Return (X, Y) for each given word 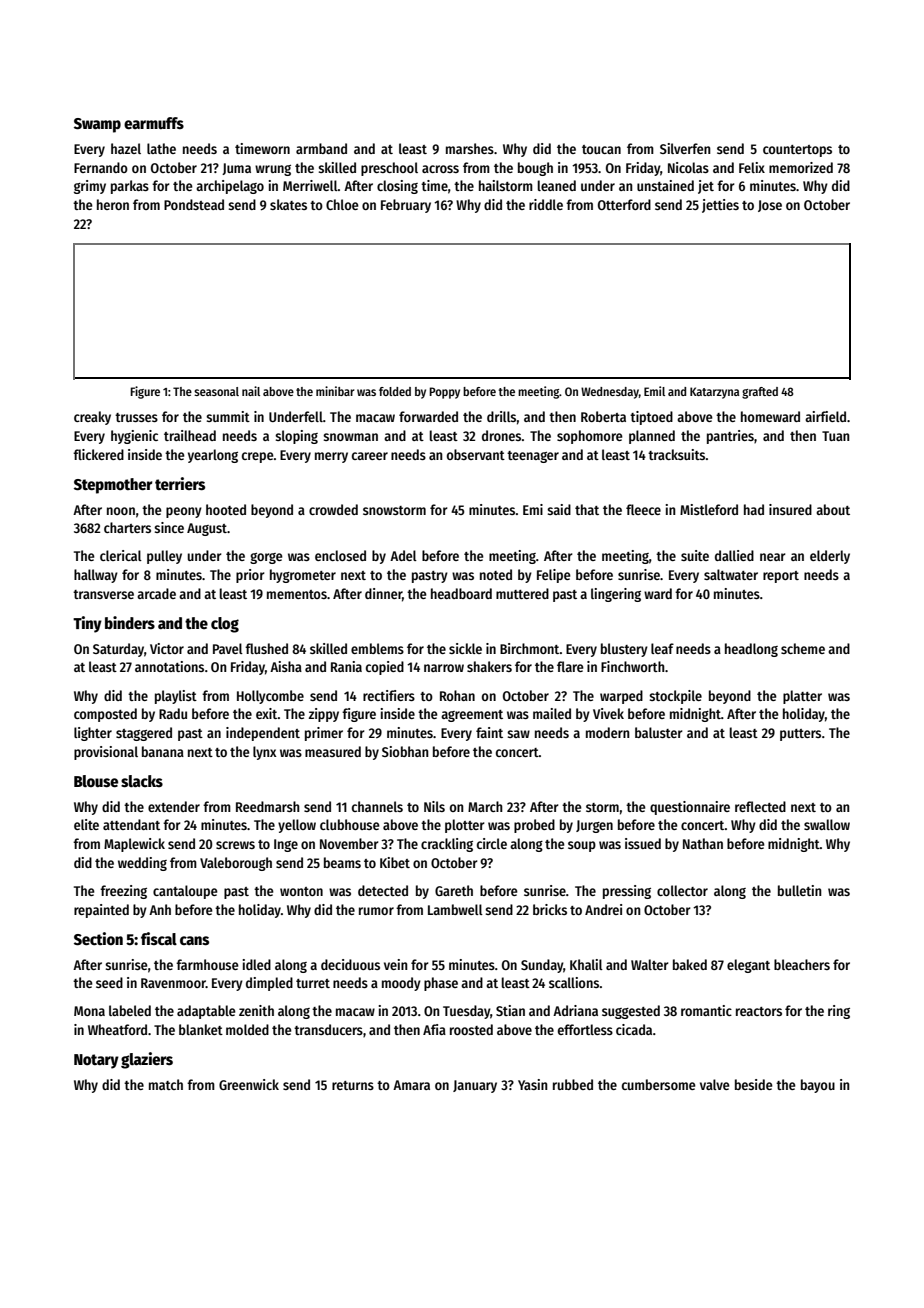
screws (235, 845)
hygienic (134, 437)
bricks (550, 909)
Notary (96, 1061)
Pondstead (194, 204)
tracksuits (676, 454)
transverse (103, 594)
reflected (760, 806)
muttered (522, 593)
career (370, 456)
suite (695, 555)
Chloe (342, 204)
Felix (752, 167)
